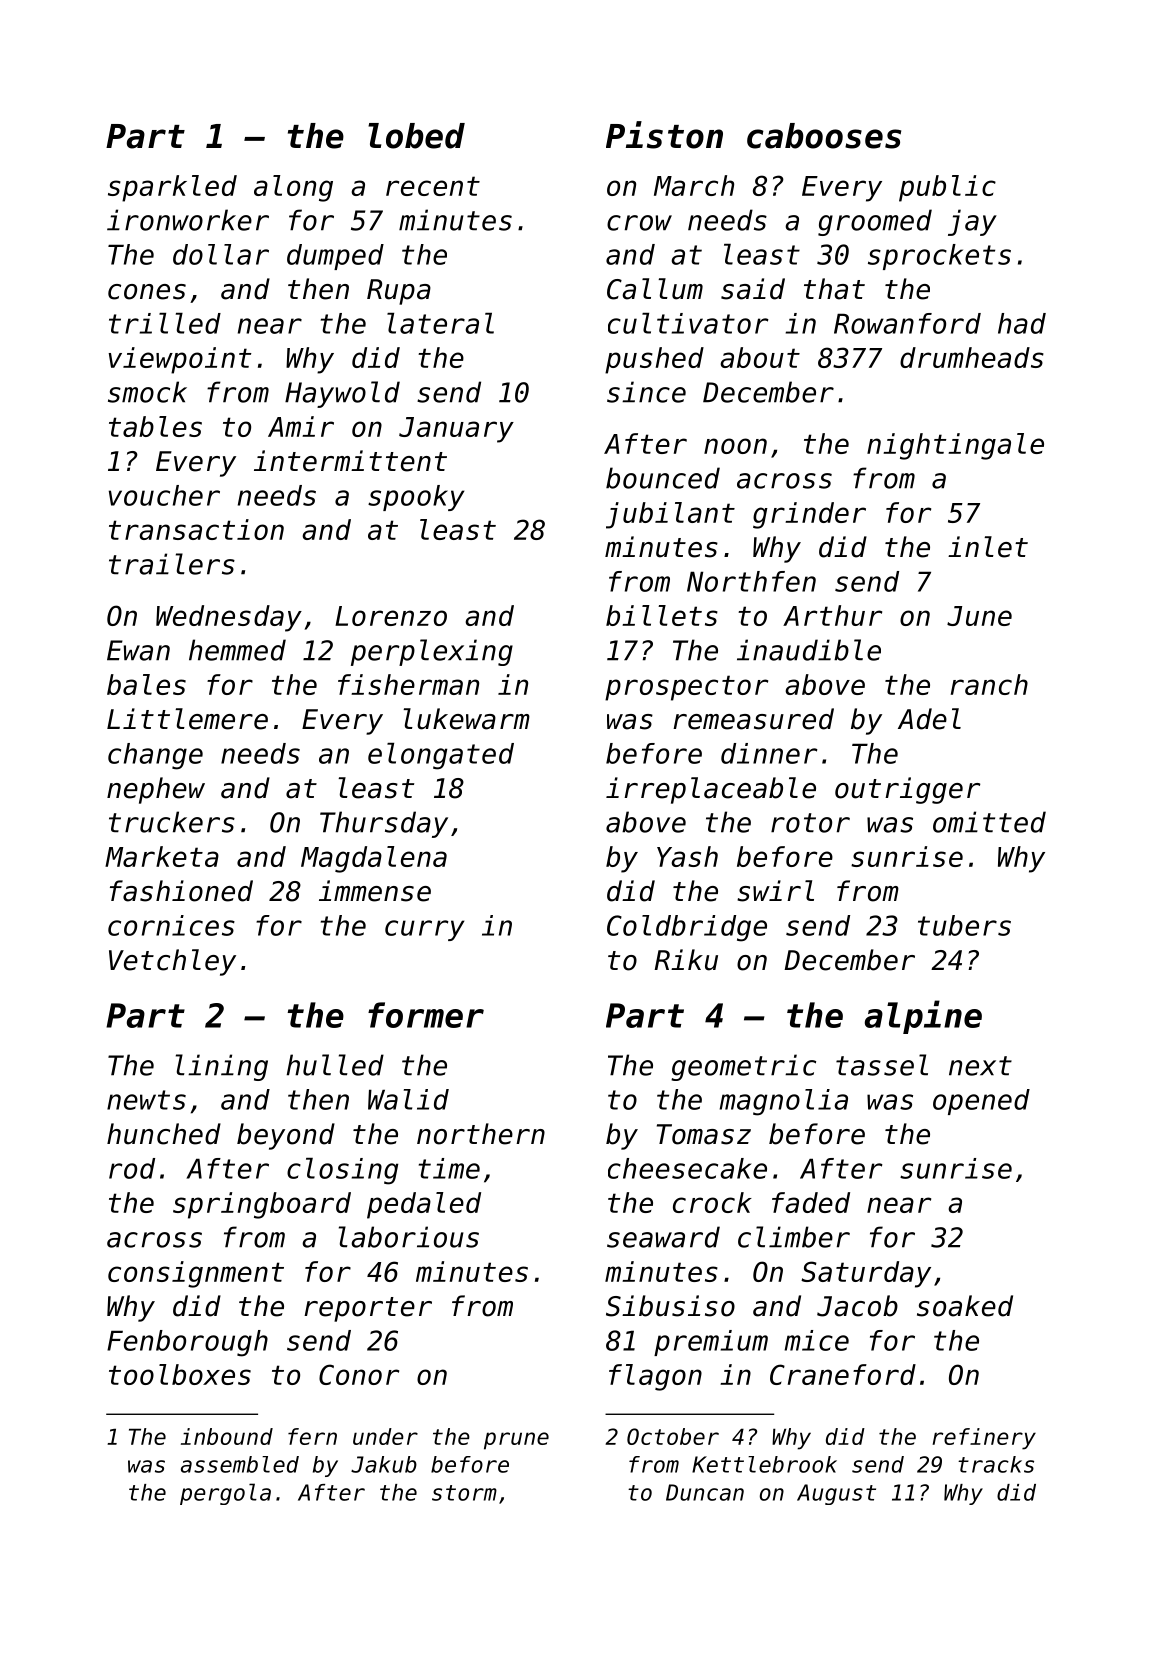 This image has width=1165, height=1654. Describe the element at coordinates (456, 430) in the image. I see `January` at that location.
